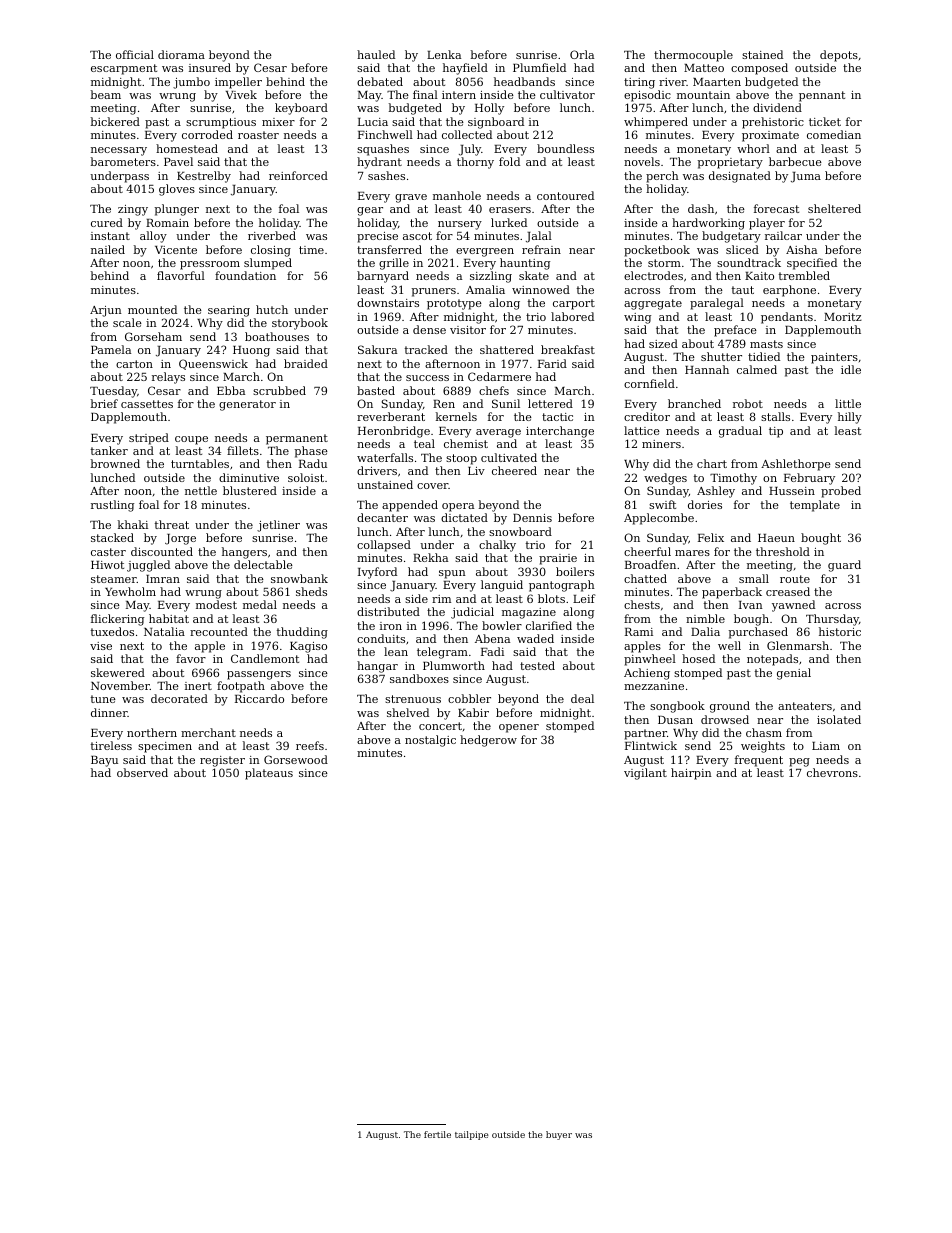 The width and height of the image is (952, 1233). I want to click on depots, so click(839, 56).
